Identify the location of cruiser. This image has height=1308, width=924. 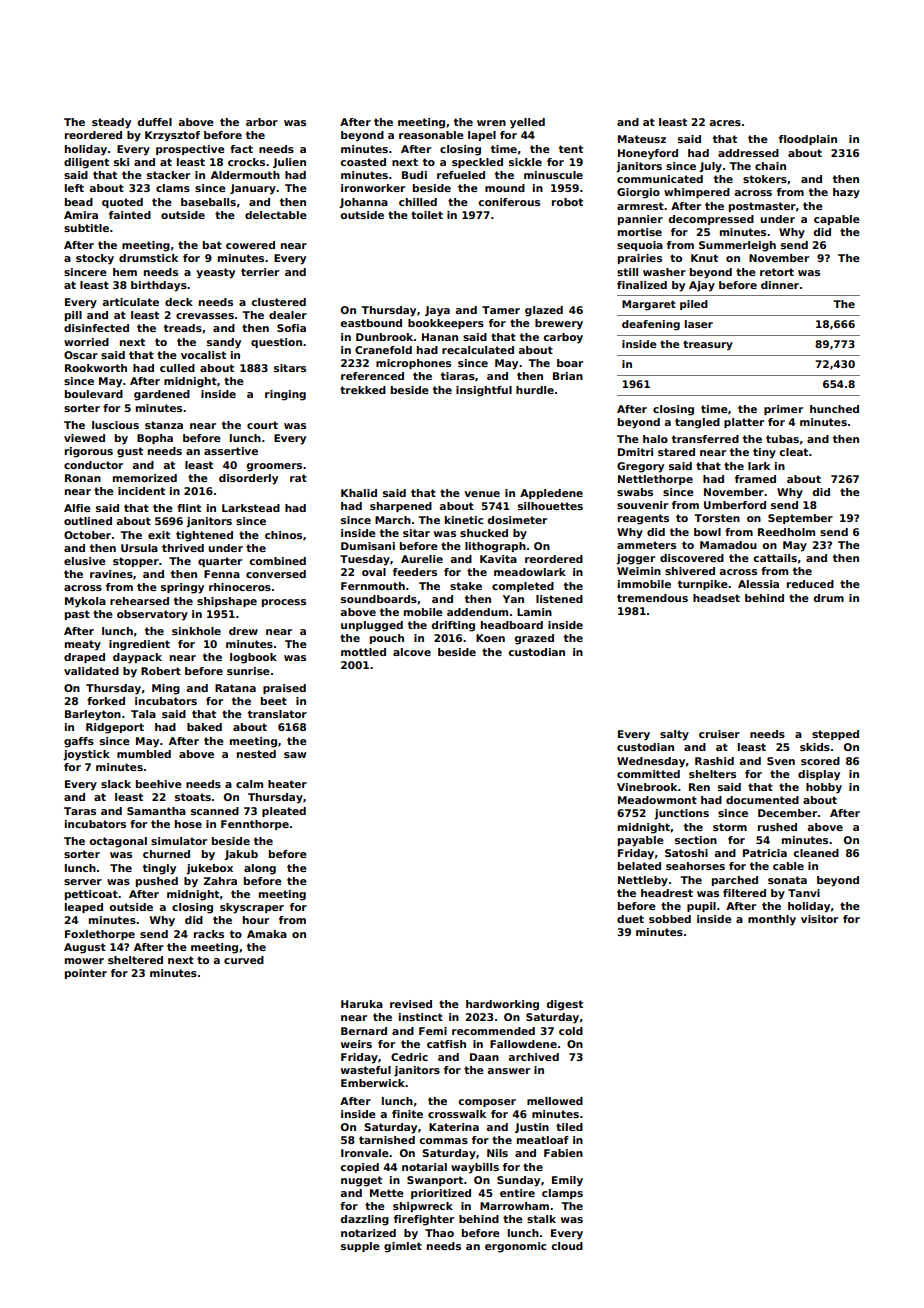
(719, 734).
